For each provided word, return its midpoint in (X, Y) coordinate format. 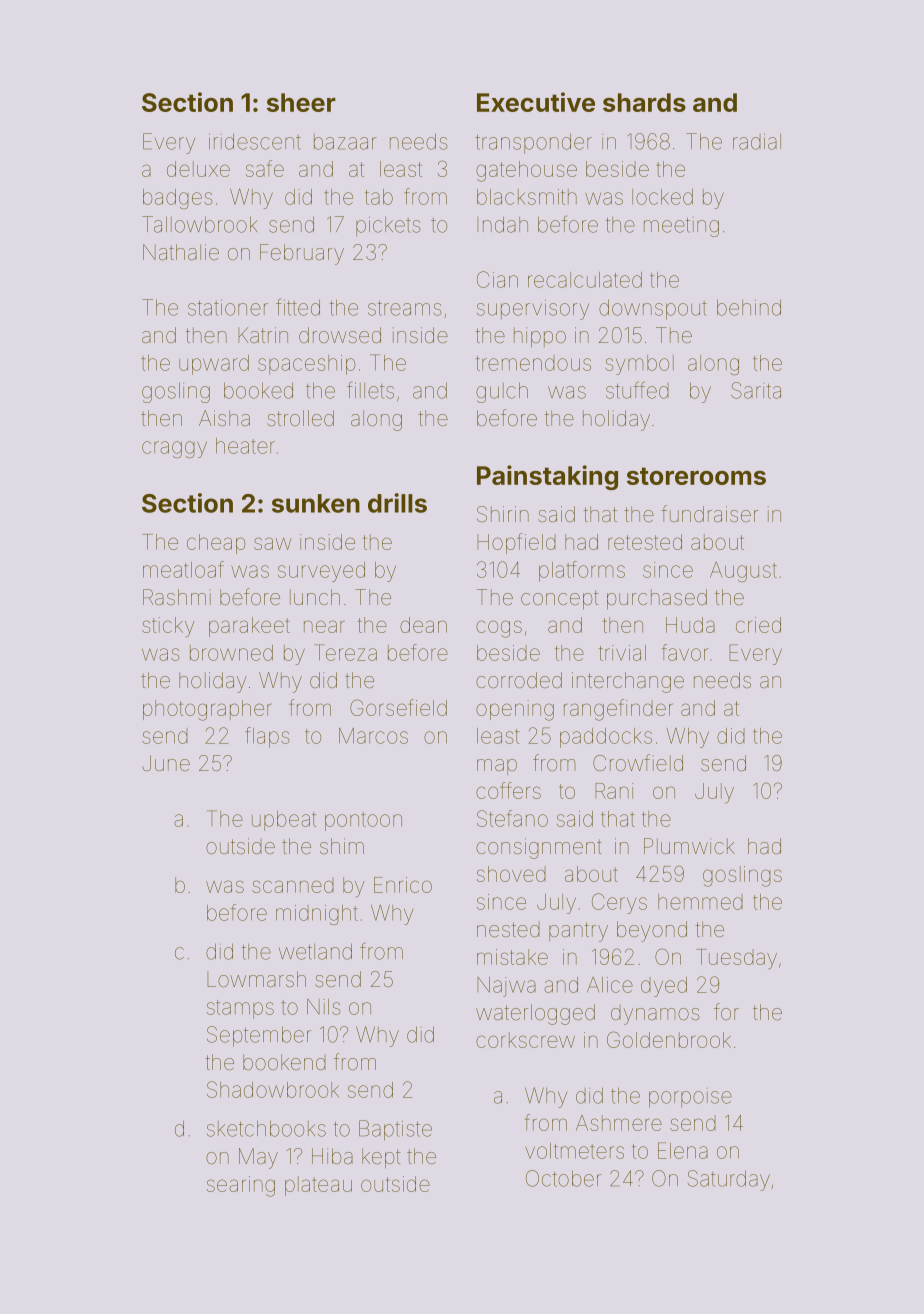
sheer (301, 102)
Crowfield (638, 762)
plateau (318, 1186)
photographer (207, 710)
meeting (681, 227)
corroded (519, 680)
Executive (536, 102)
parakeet (249, 627)
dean (423, 625)
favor (685, 652)
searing (241, 1186)
